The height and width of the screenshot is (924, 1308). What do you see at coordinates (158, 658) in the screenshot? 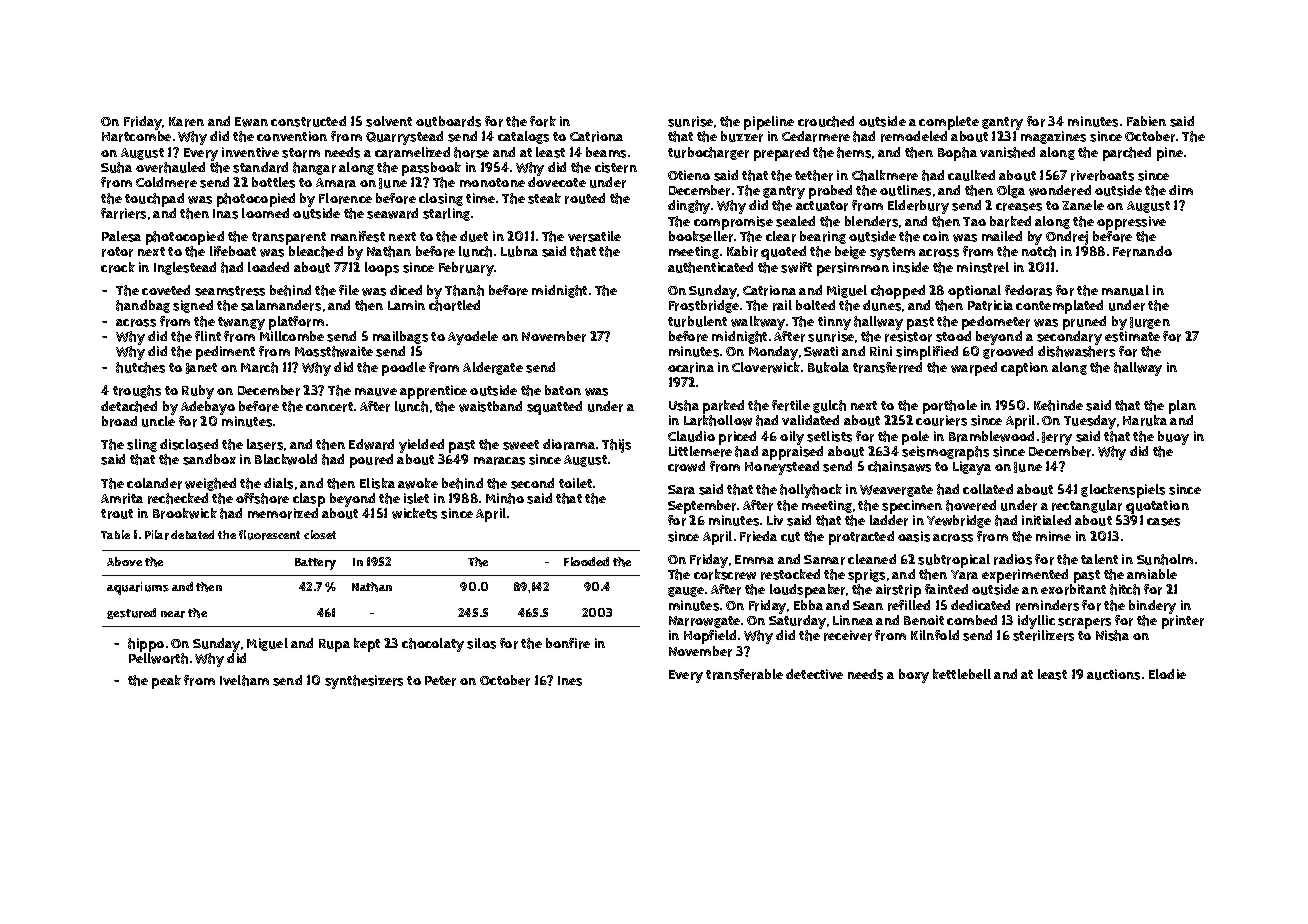
I see `Pellworth` at bounding box center [158, 658].
